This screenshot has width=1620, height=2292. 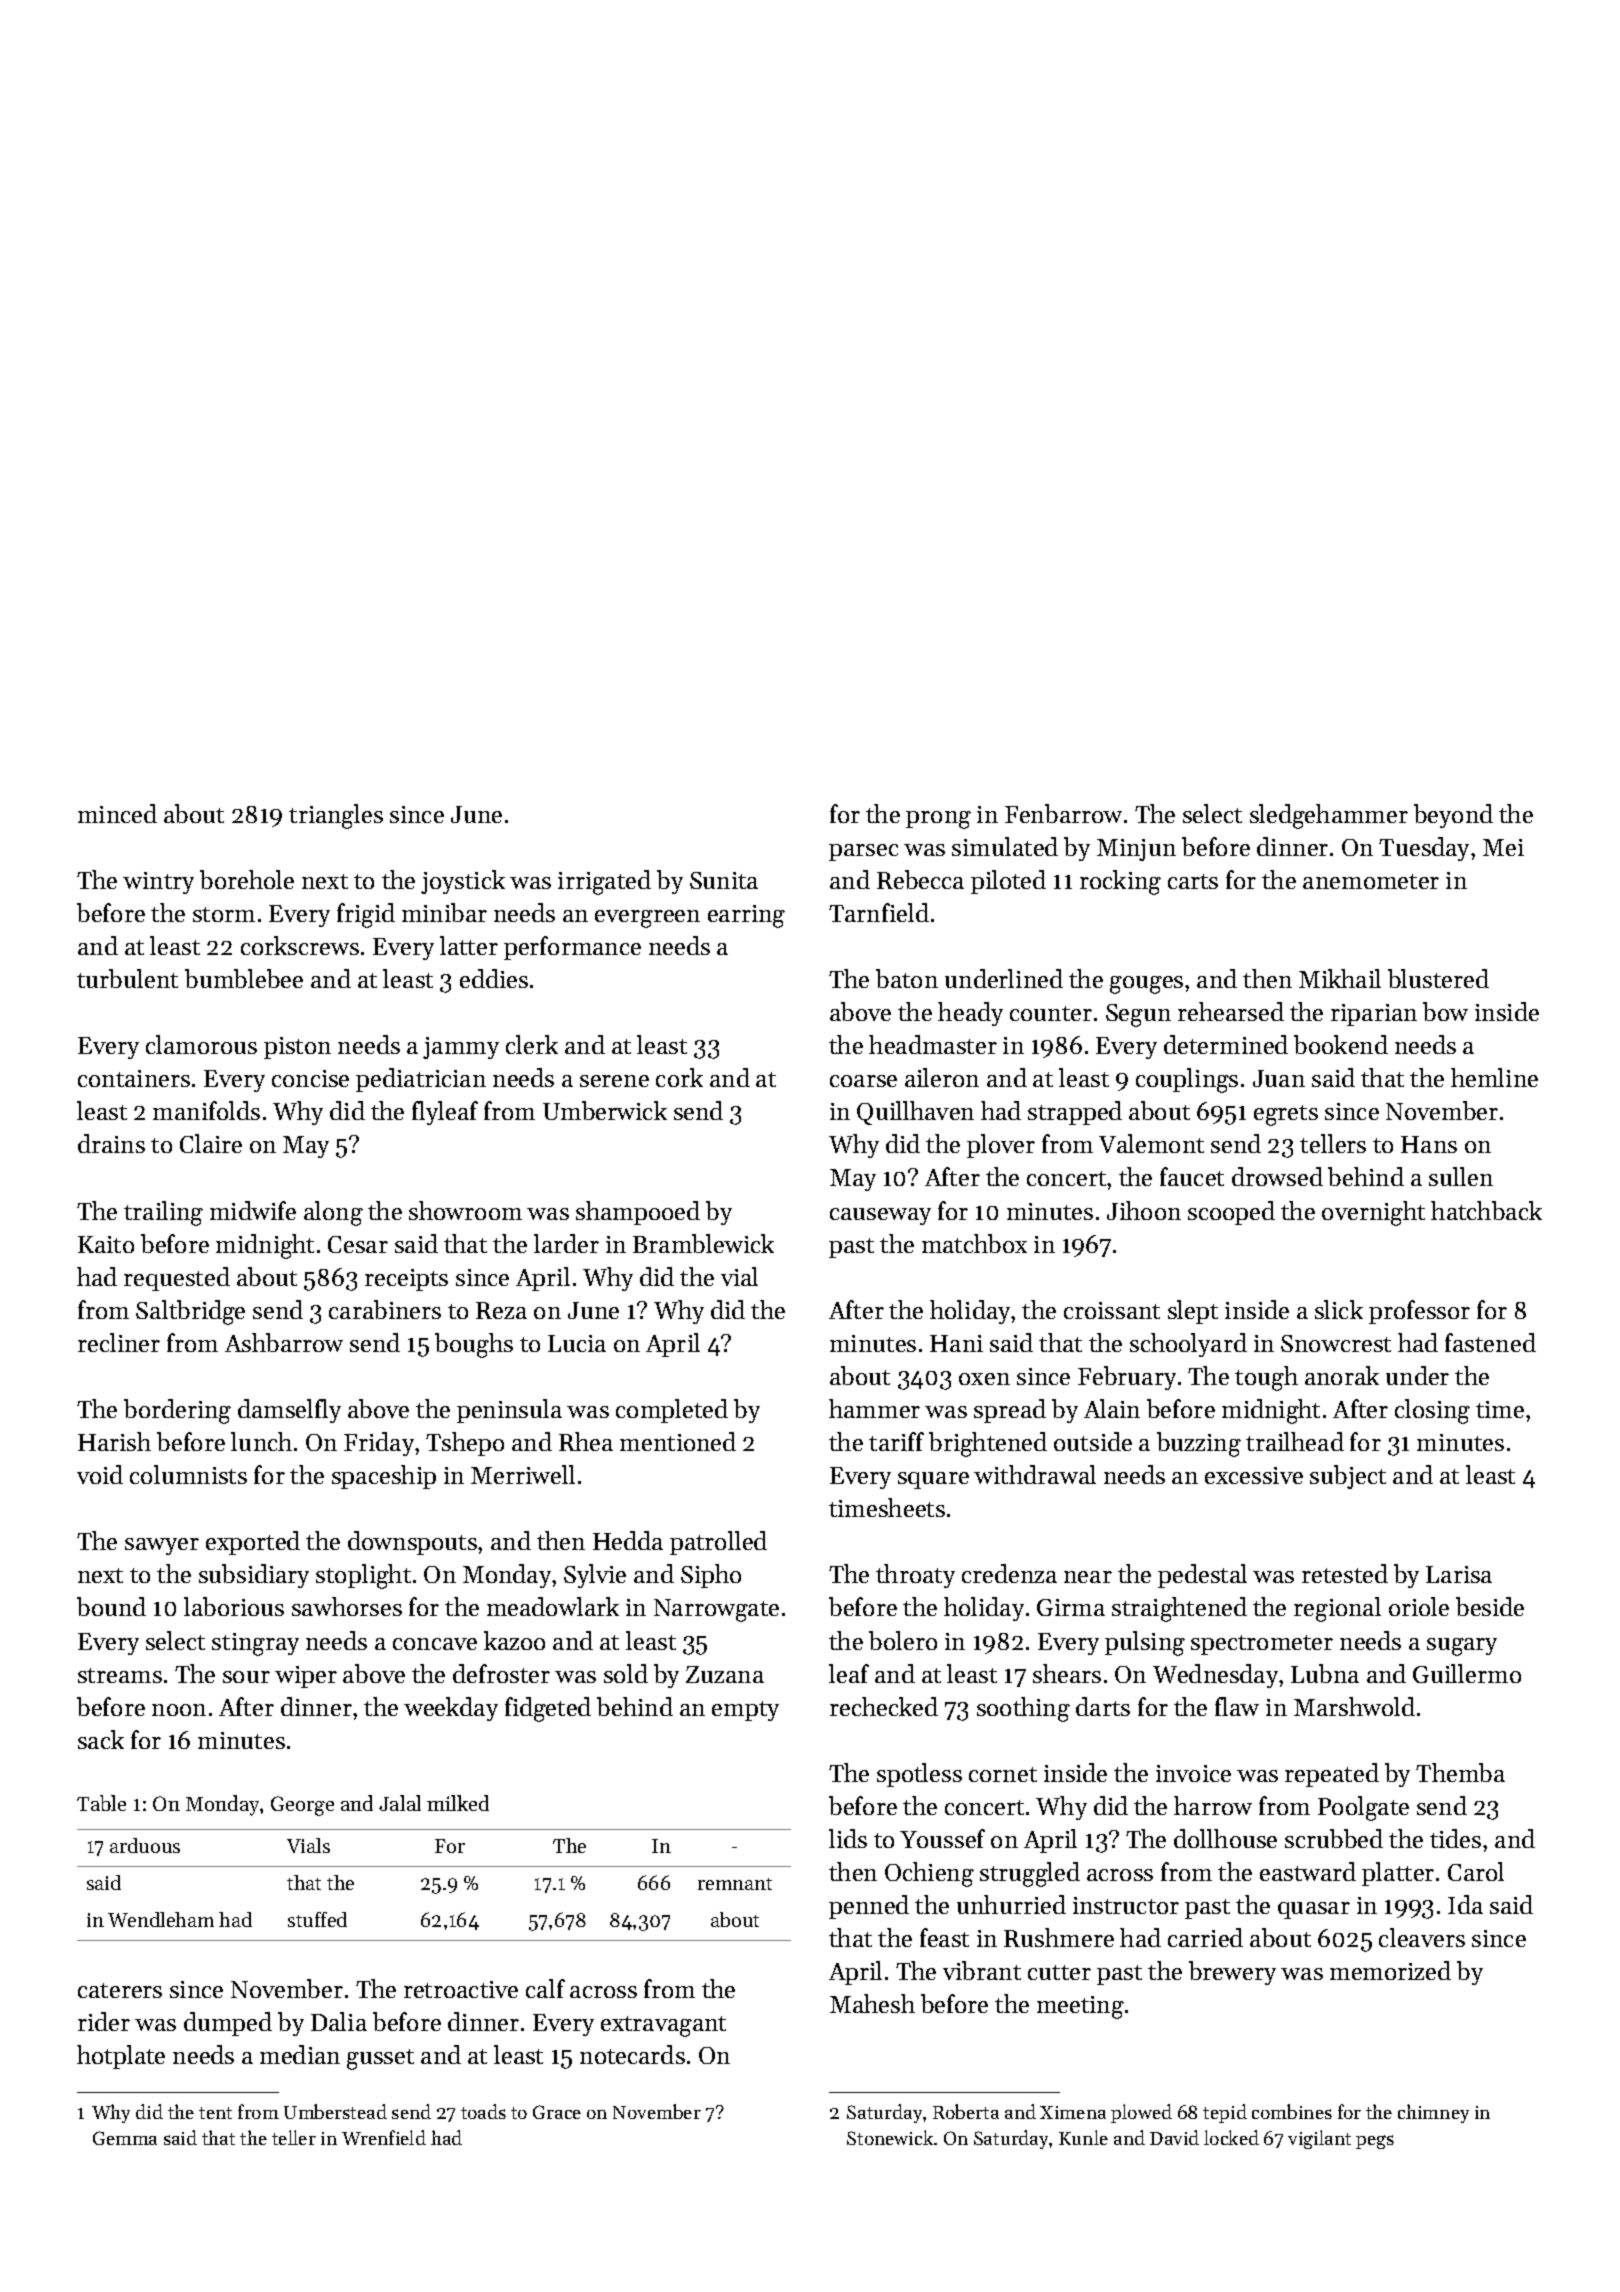 What do you see at coordinates (384, 1477) in the screenshot?
I see `spaceship` at bounding box center [384, 1477].
